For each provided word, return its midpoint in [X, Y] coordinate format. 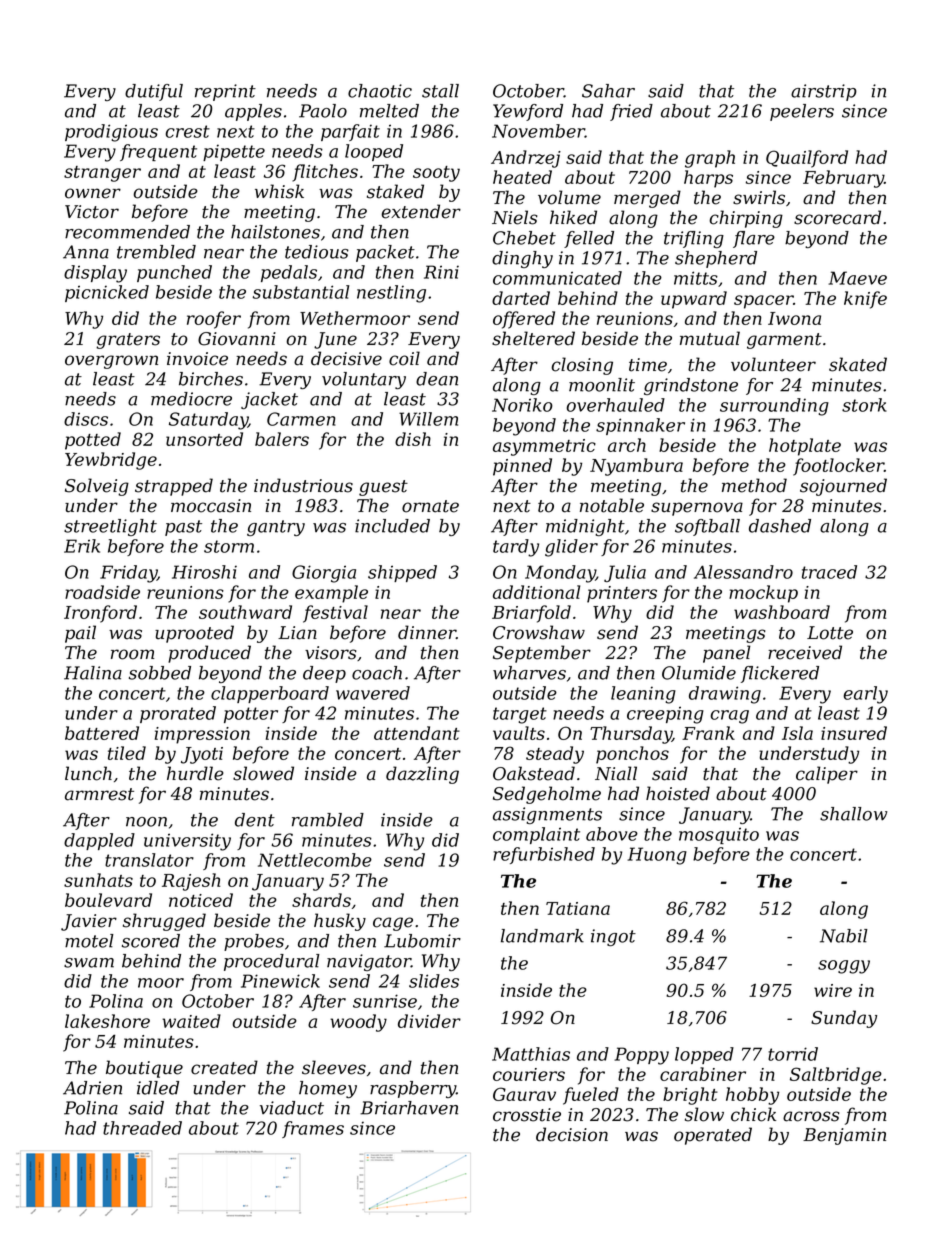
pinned [522, 467]
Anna [86, 252]
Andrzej [526, 159]
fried [631, 112]
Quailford [807, 159]
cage [393, 924]
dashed [780, 526]
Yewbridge [111, 461]
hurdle [195, 773]
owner [93, 193]
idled [158, 1088]
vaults [519, 733]
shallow [853, 814]
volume [569, 197]
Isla [797, 733]
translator [149, 860]
